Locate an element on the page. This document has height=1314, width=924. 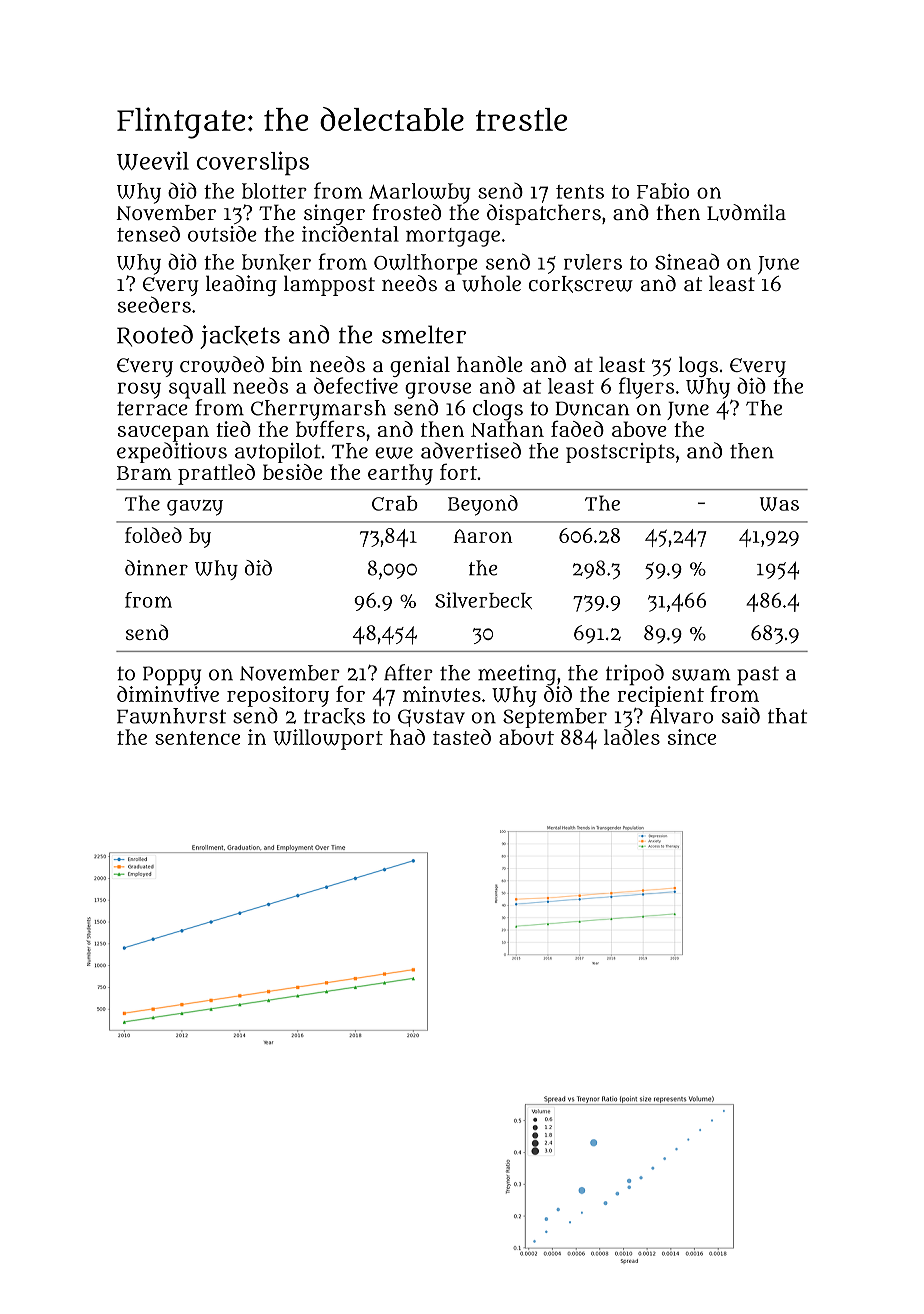
Silverbeck is located at coordinates (483, 600).
